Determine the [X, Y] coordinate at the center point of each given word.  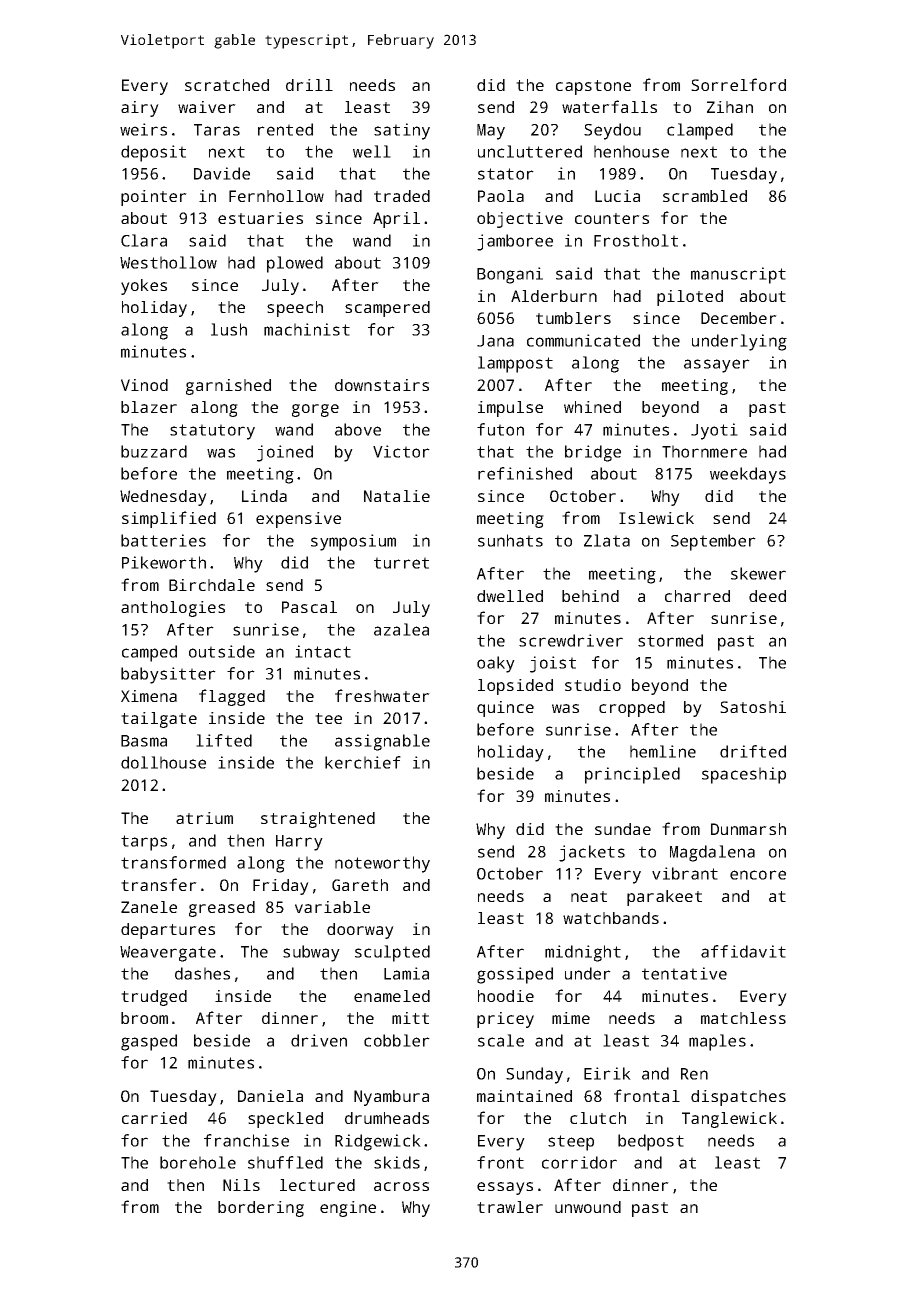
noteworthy [382, 864]
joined [285, 453]
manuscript [738, 275]
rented [285, 129]
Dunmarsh [748, 829]
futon [500, 429]
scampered [387, 309]
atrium [204, 818]
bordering [261, 1209]
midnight [583, 953]
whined [592, 407]
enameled [392, 996]
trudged [154, 998]
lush [229, 329]
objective [520, 220]
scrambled [705, 196]
